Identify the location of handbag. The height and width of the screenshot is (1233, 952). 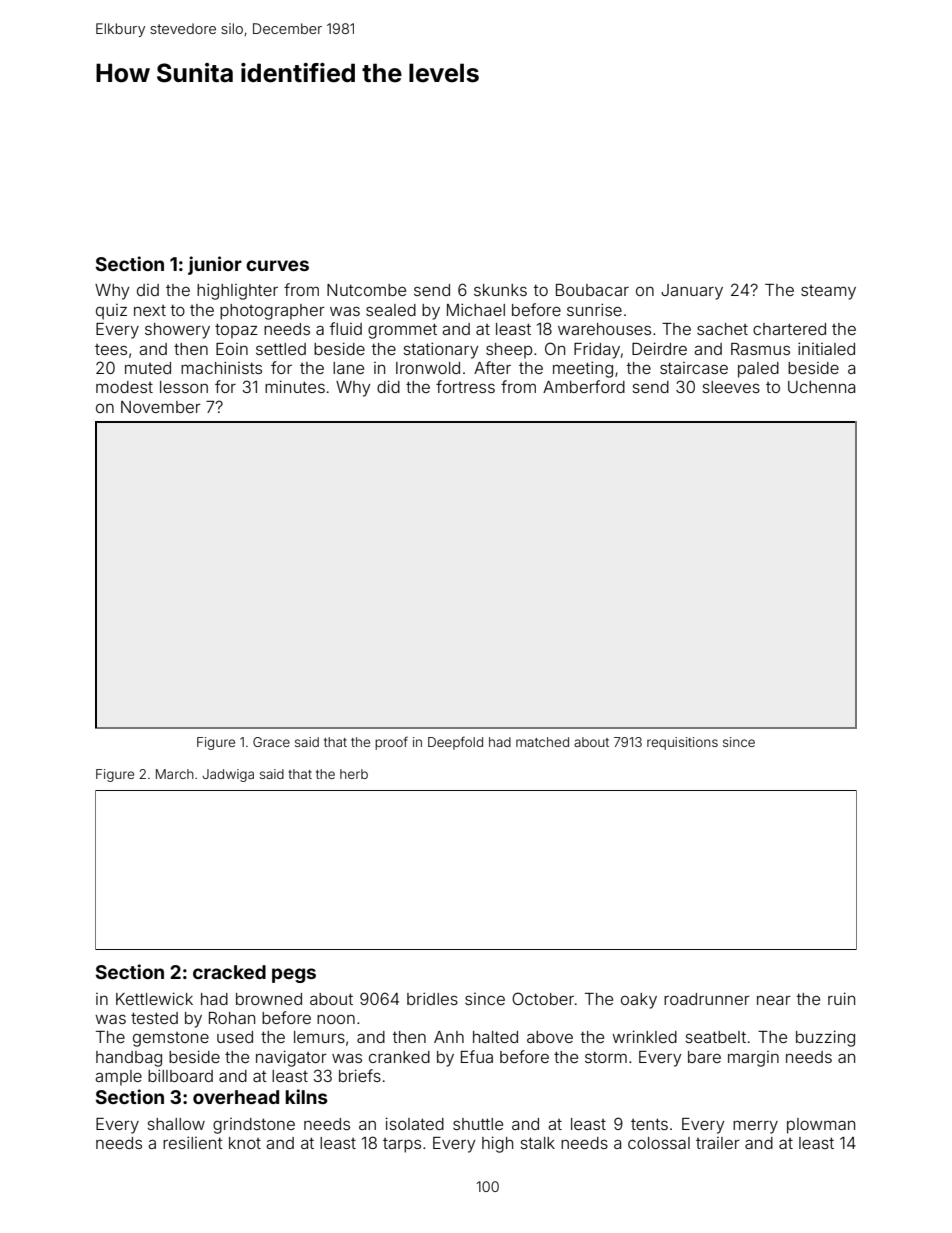
(129, 1059).
